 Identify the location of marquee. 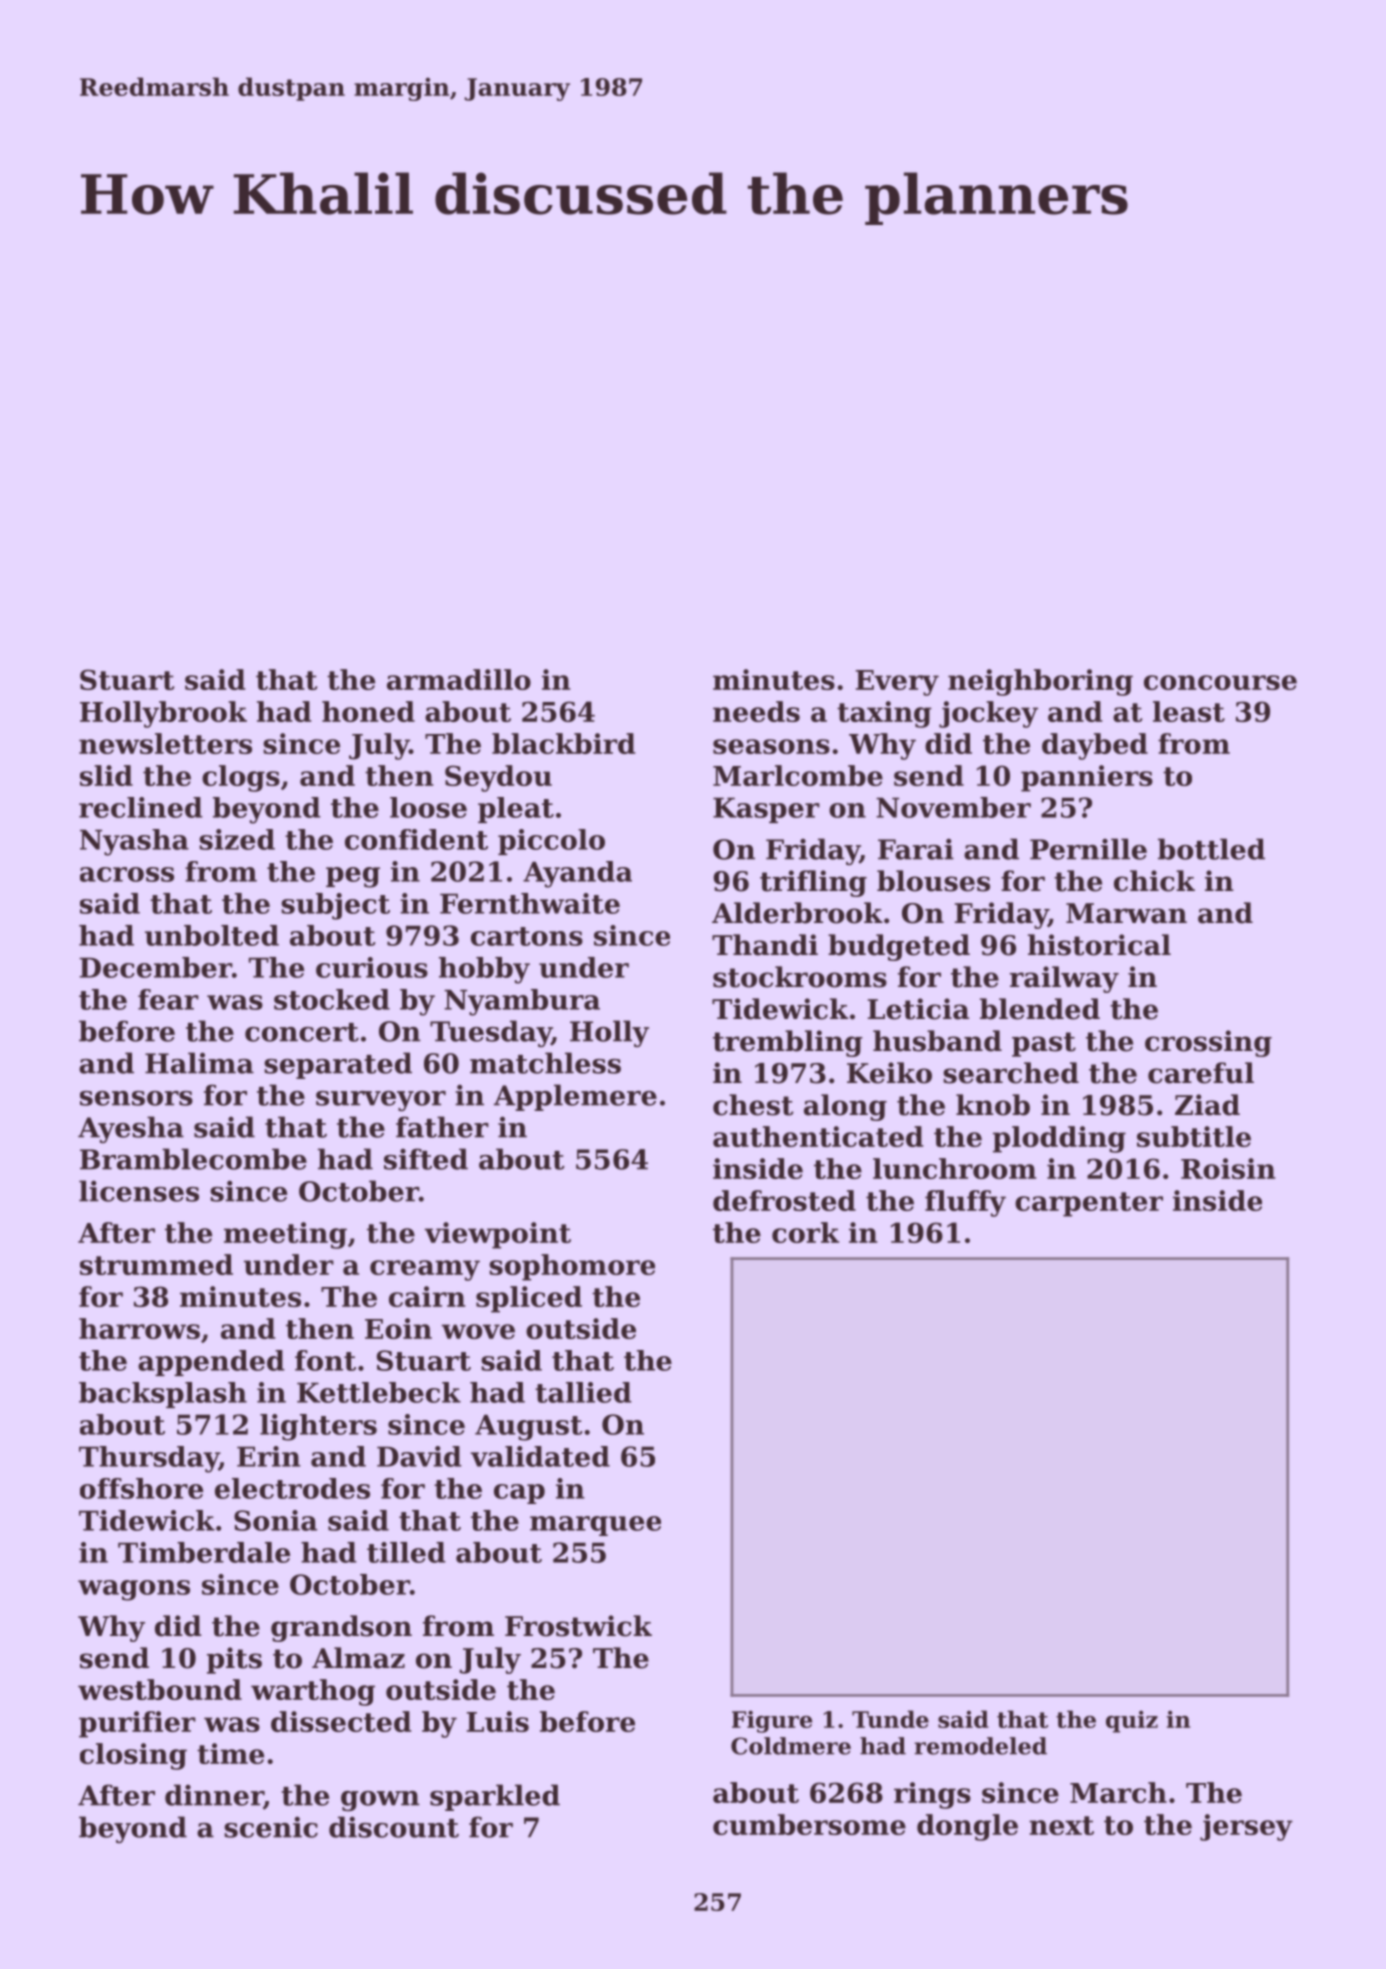
(595, 1526).
